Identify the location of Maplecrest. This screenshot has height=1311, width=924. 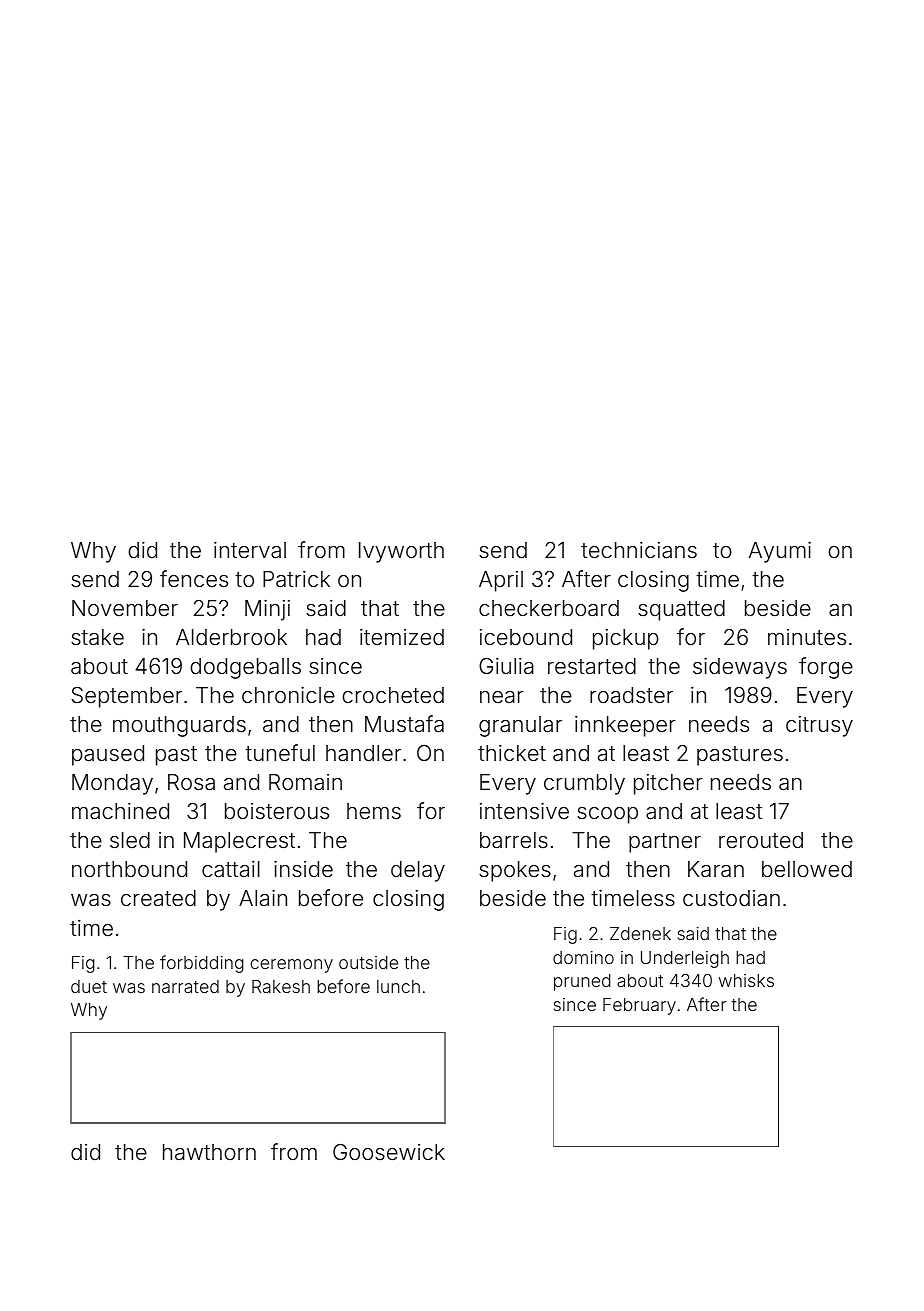
(239, 842).
